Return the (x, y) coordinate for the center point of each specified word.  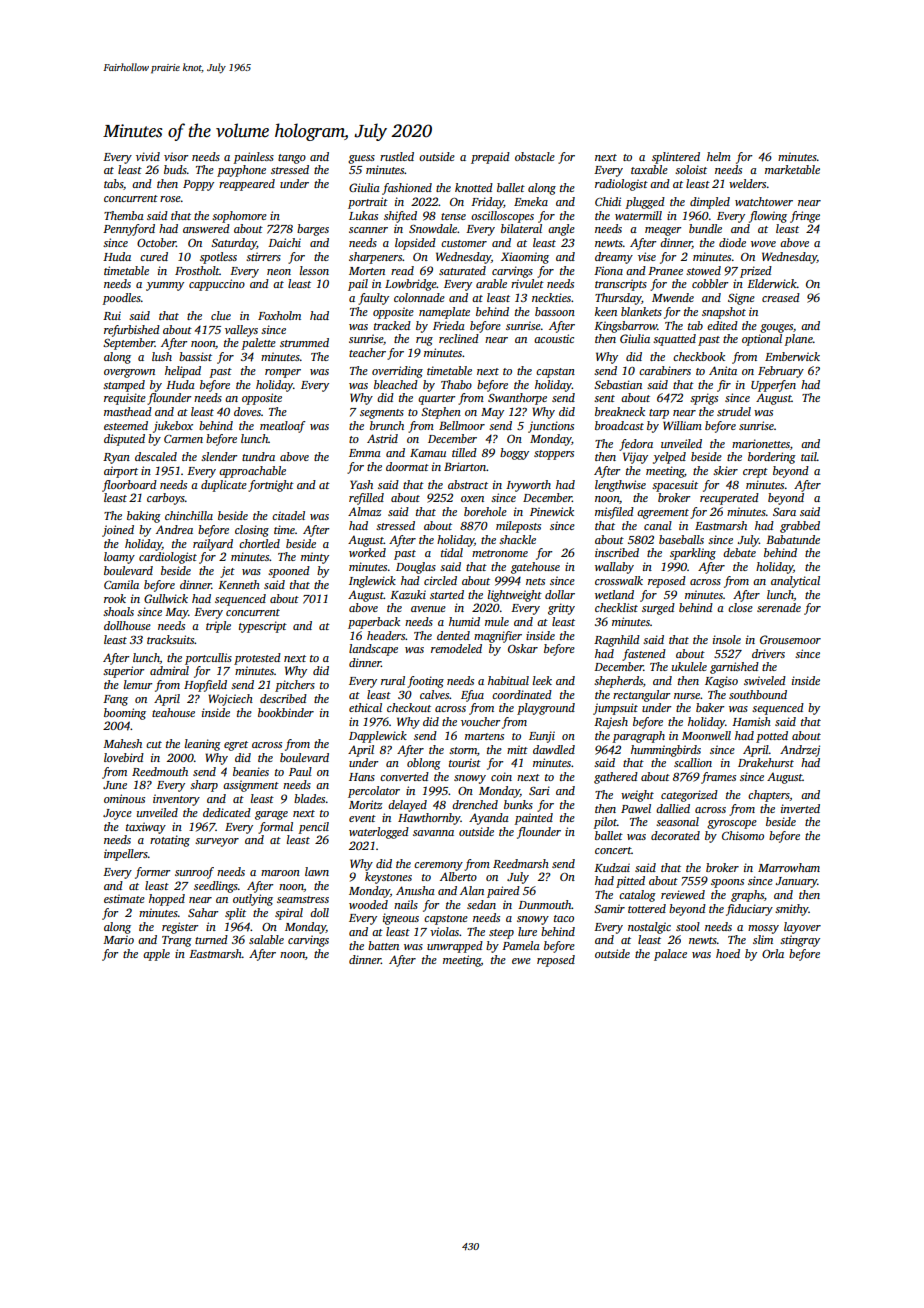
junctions (551, 427)
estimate (124, 898)
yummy (165, 286)
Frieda (449, 325)
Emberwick (792, 356)
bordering (772, 458)
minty (315, 558)
